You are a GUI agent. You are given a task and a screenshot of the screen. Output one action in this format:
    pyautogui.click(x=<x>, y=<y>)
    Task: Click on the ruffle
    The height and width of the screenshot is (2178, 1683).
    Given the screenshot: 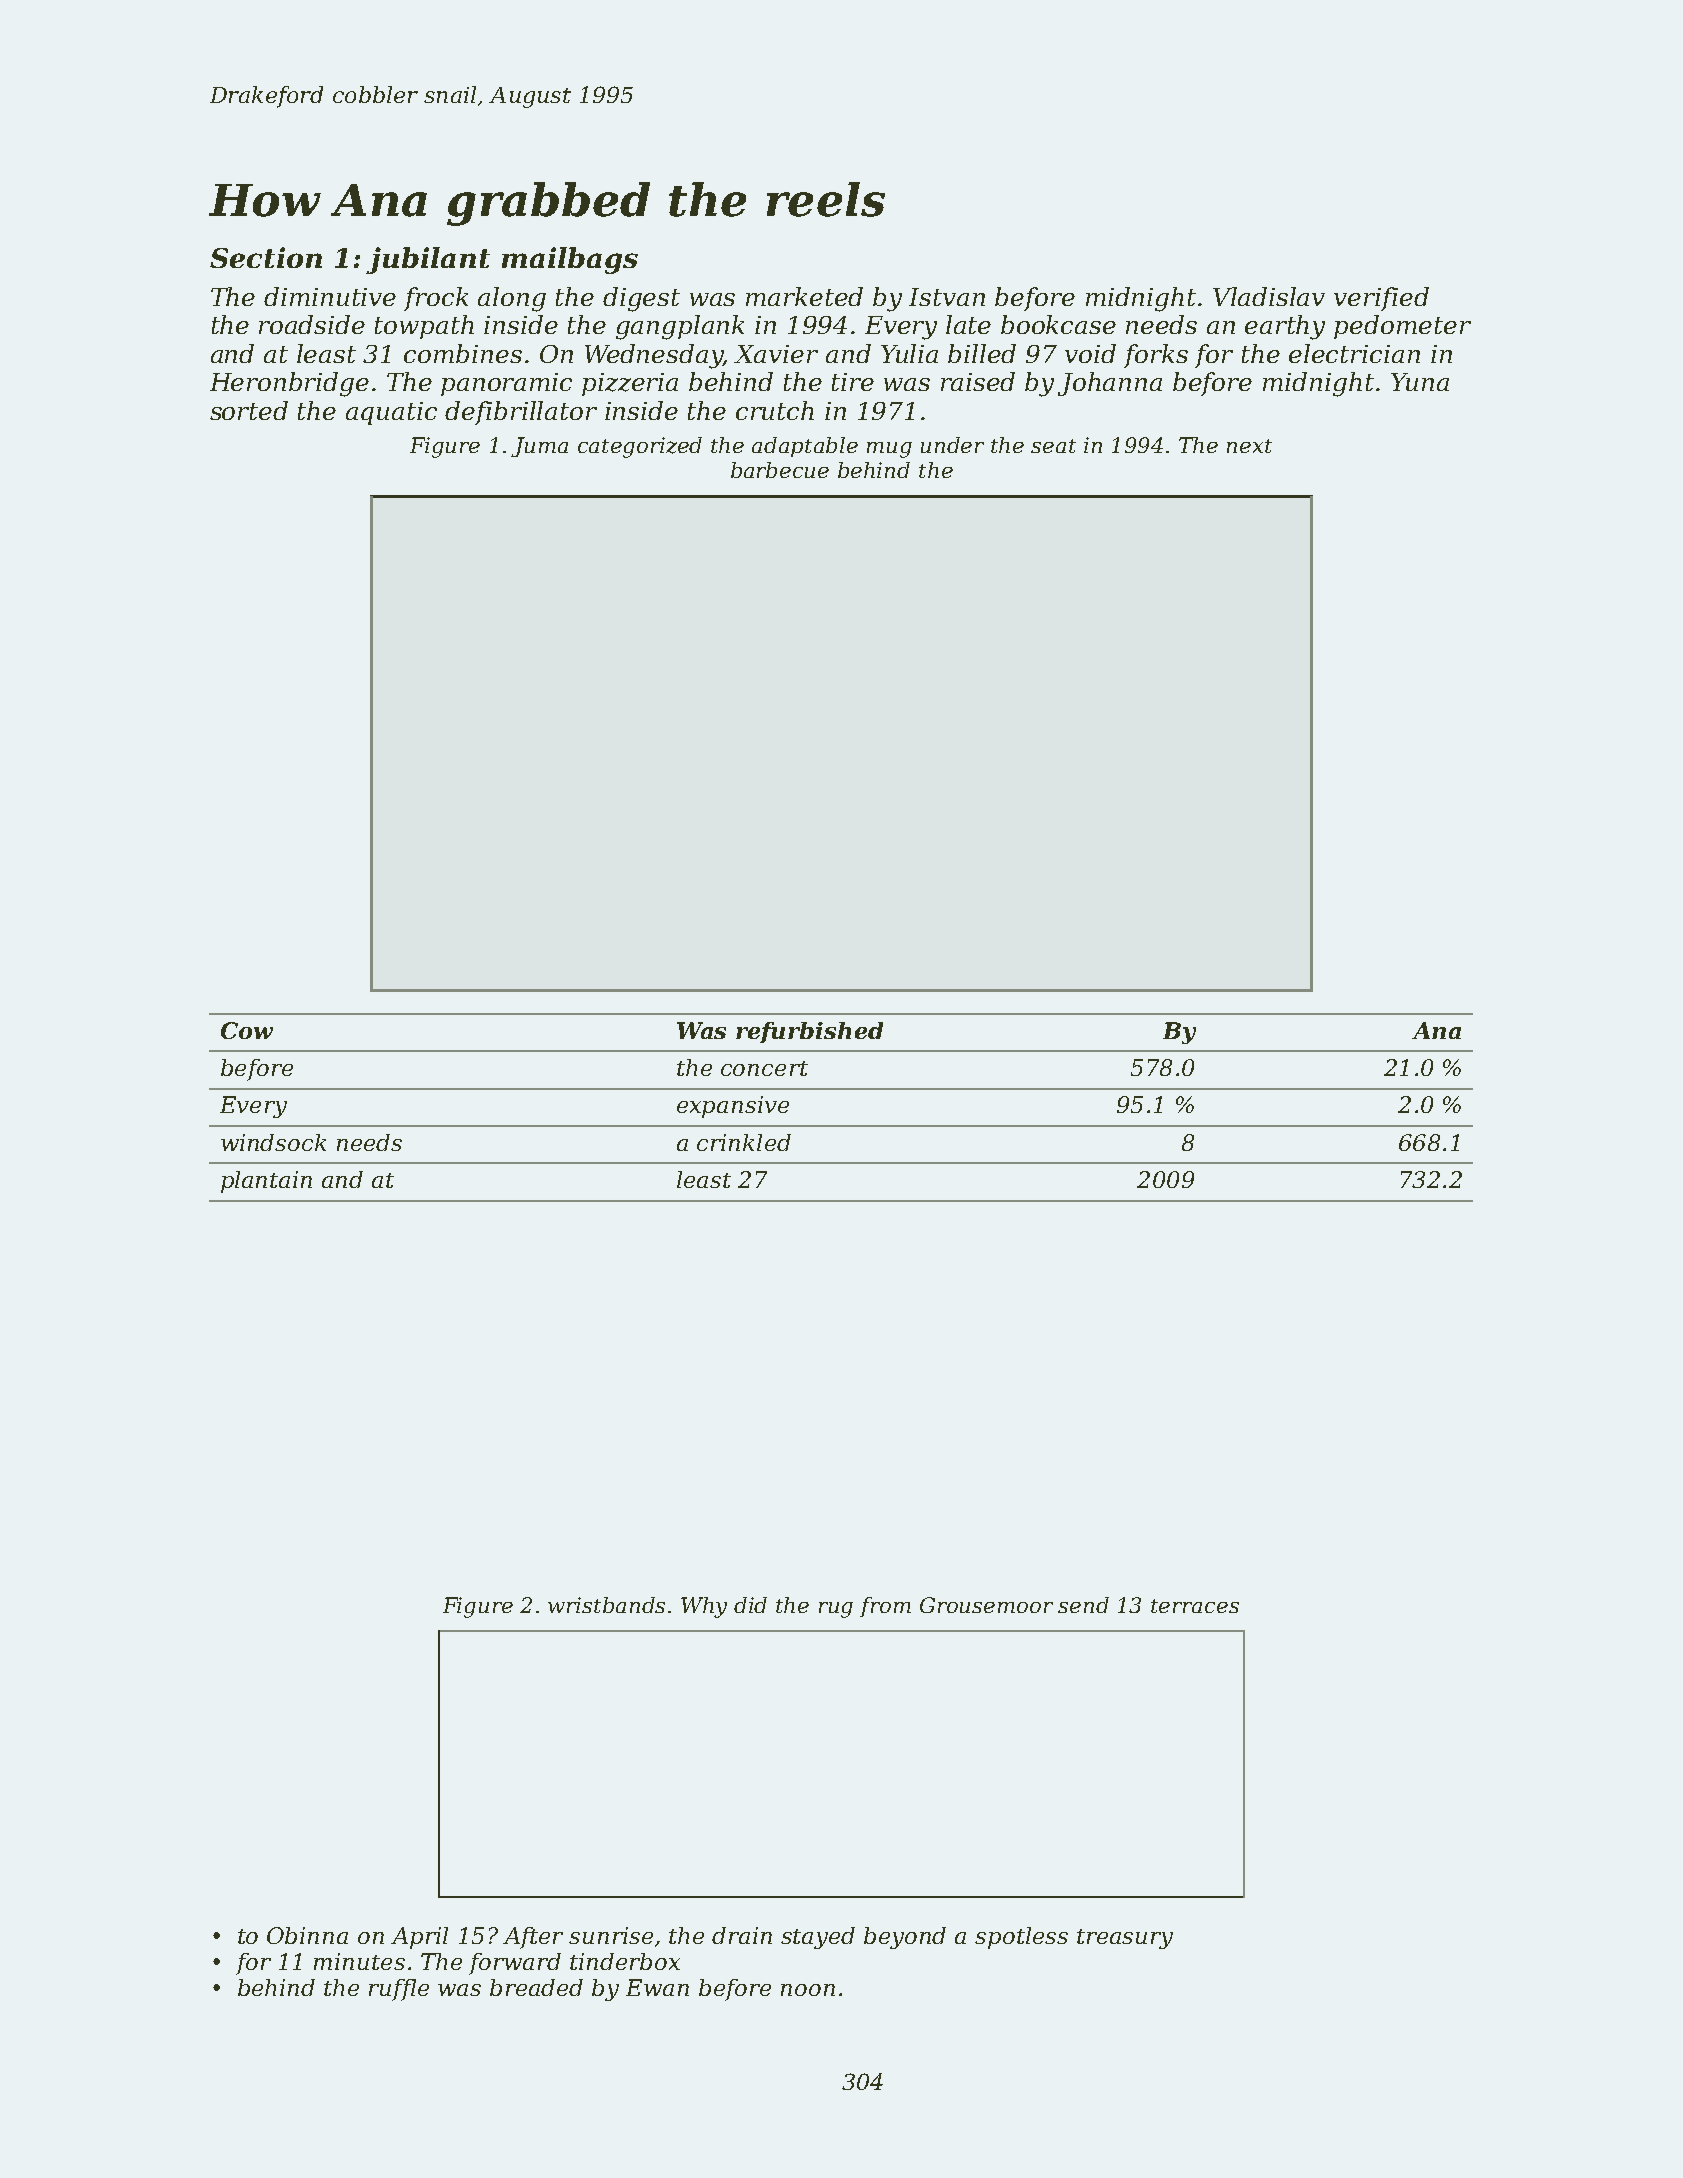 What is the action you would take?
    pyautogui.click(x=399, y=1990)
